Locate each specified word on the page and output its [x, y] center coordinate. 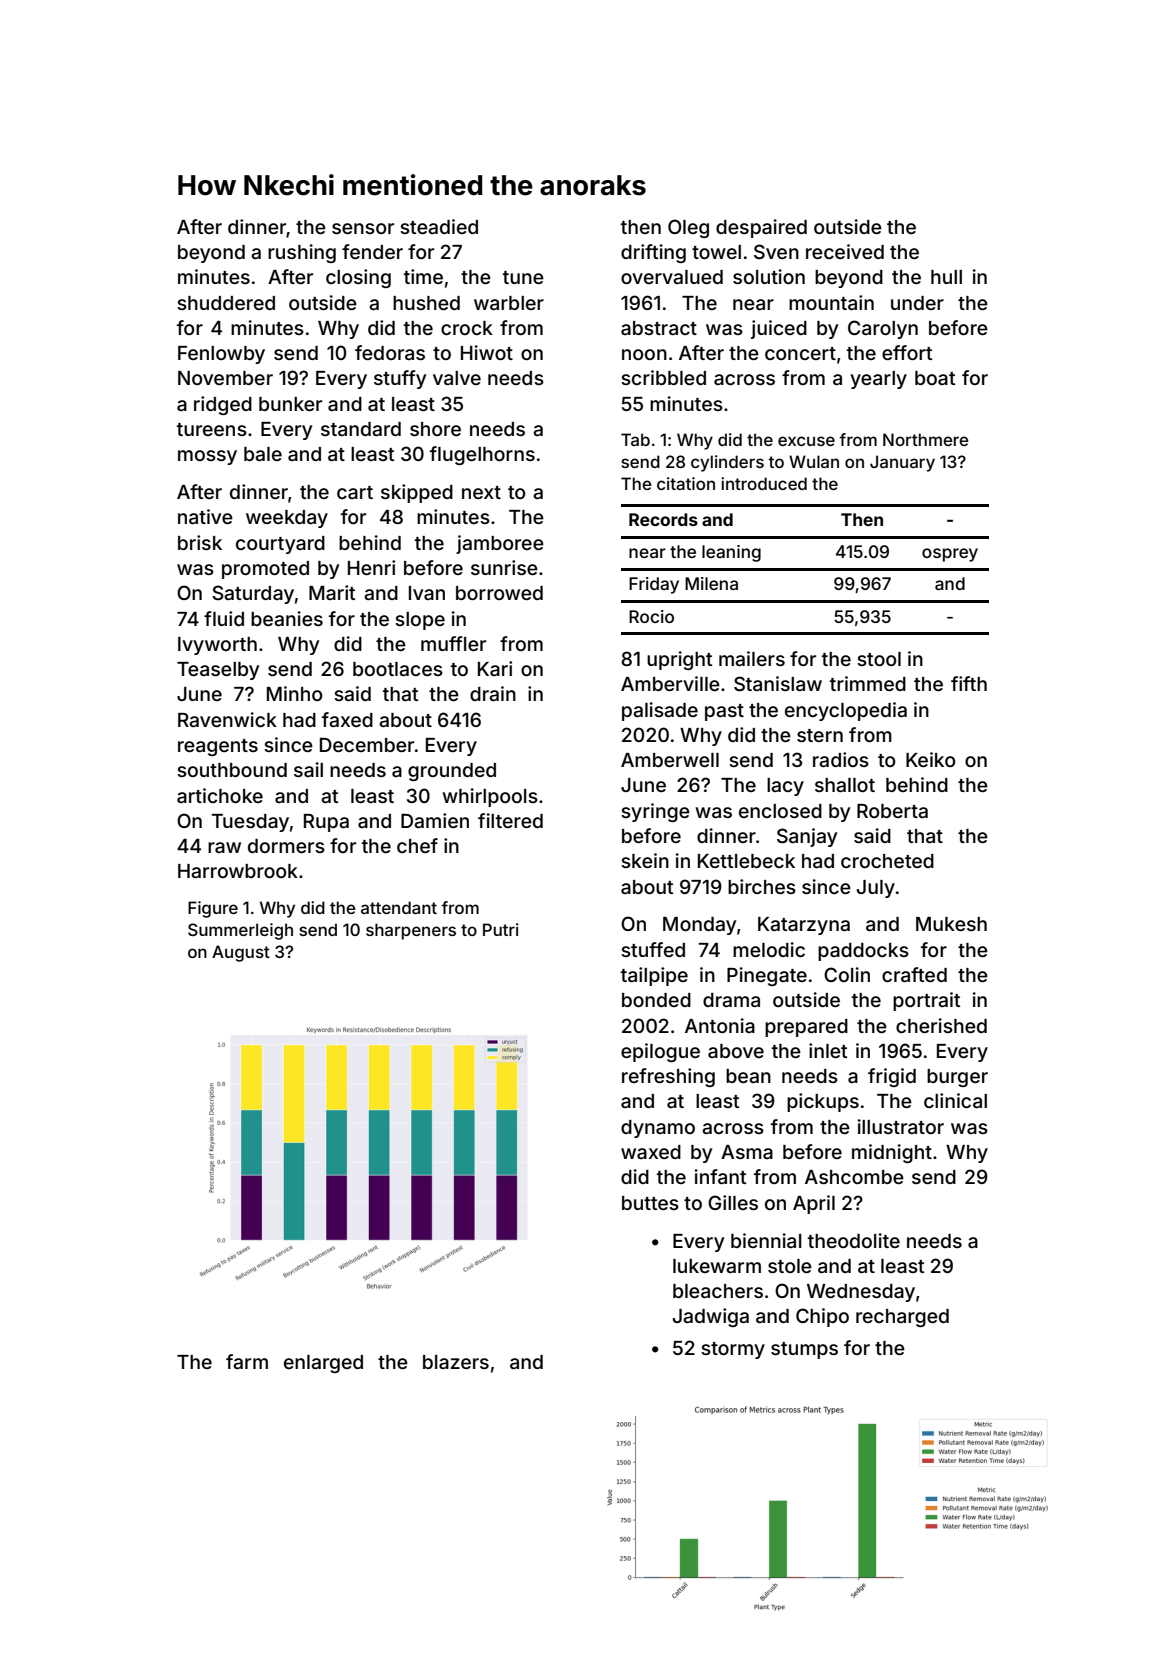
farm [247, 1361]
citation [686, 483]
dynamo [658, 1129]
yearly [878, 380]
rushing [302, 253]
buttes [650, 1203]
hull [946, 277]
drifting [653, 253]
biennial [766, 1240]
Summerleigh [240, 931]
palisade [660, 711]
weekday [287, 519]
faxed [347, 719]
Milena [711, 583]
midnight [892, 1153]
